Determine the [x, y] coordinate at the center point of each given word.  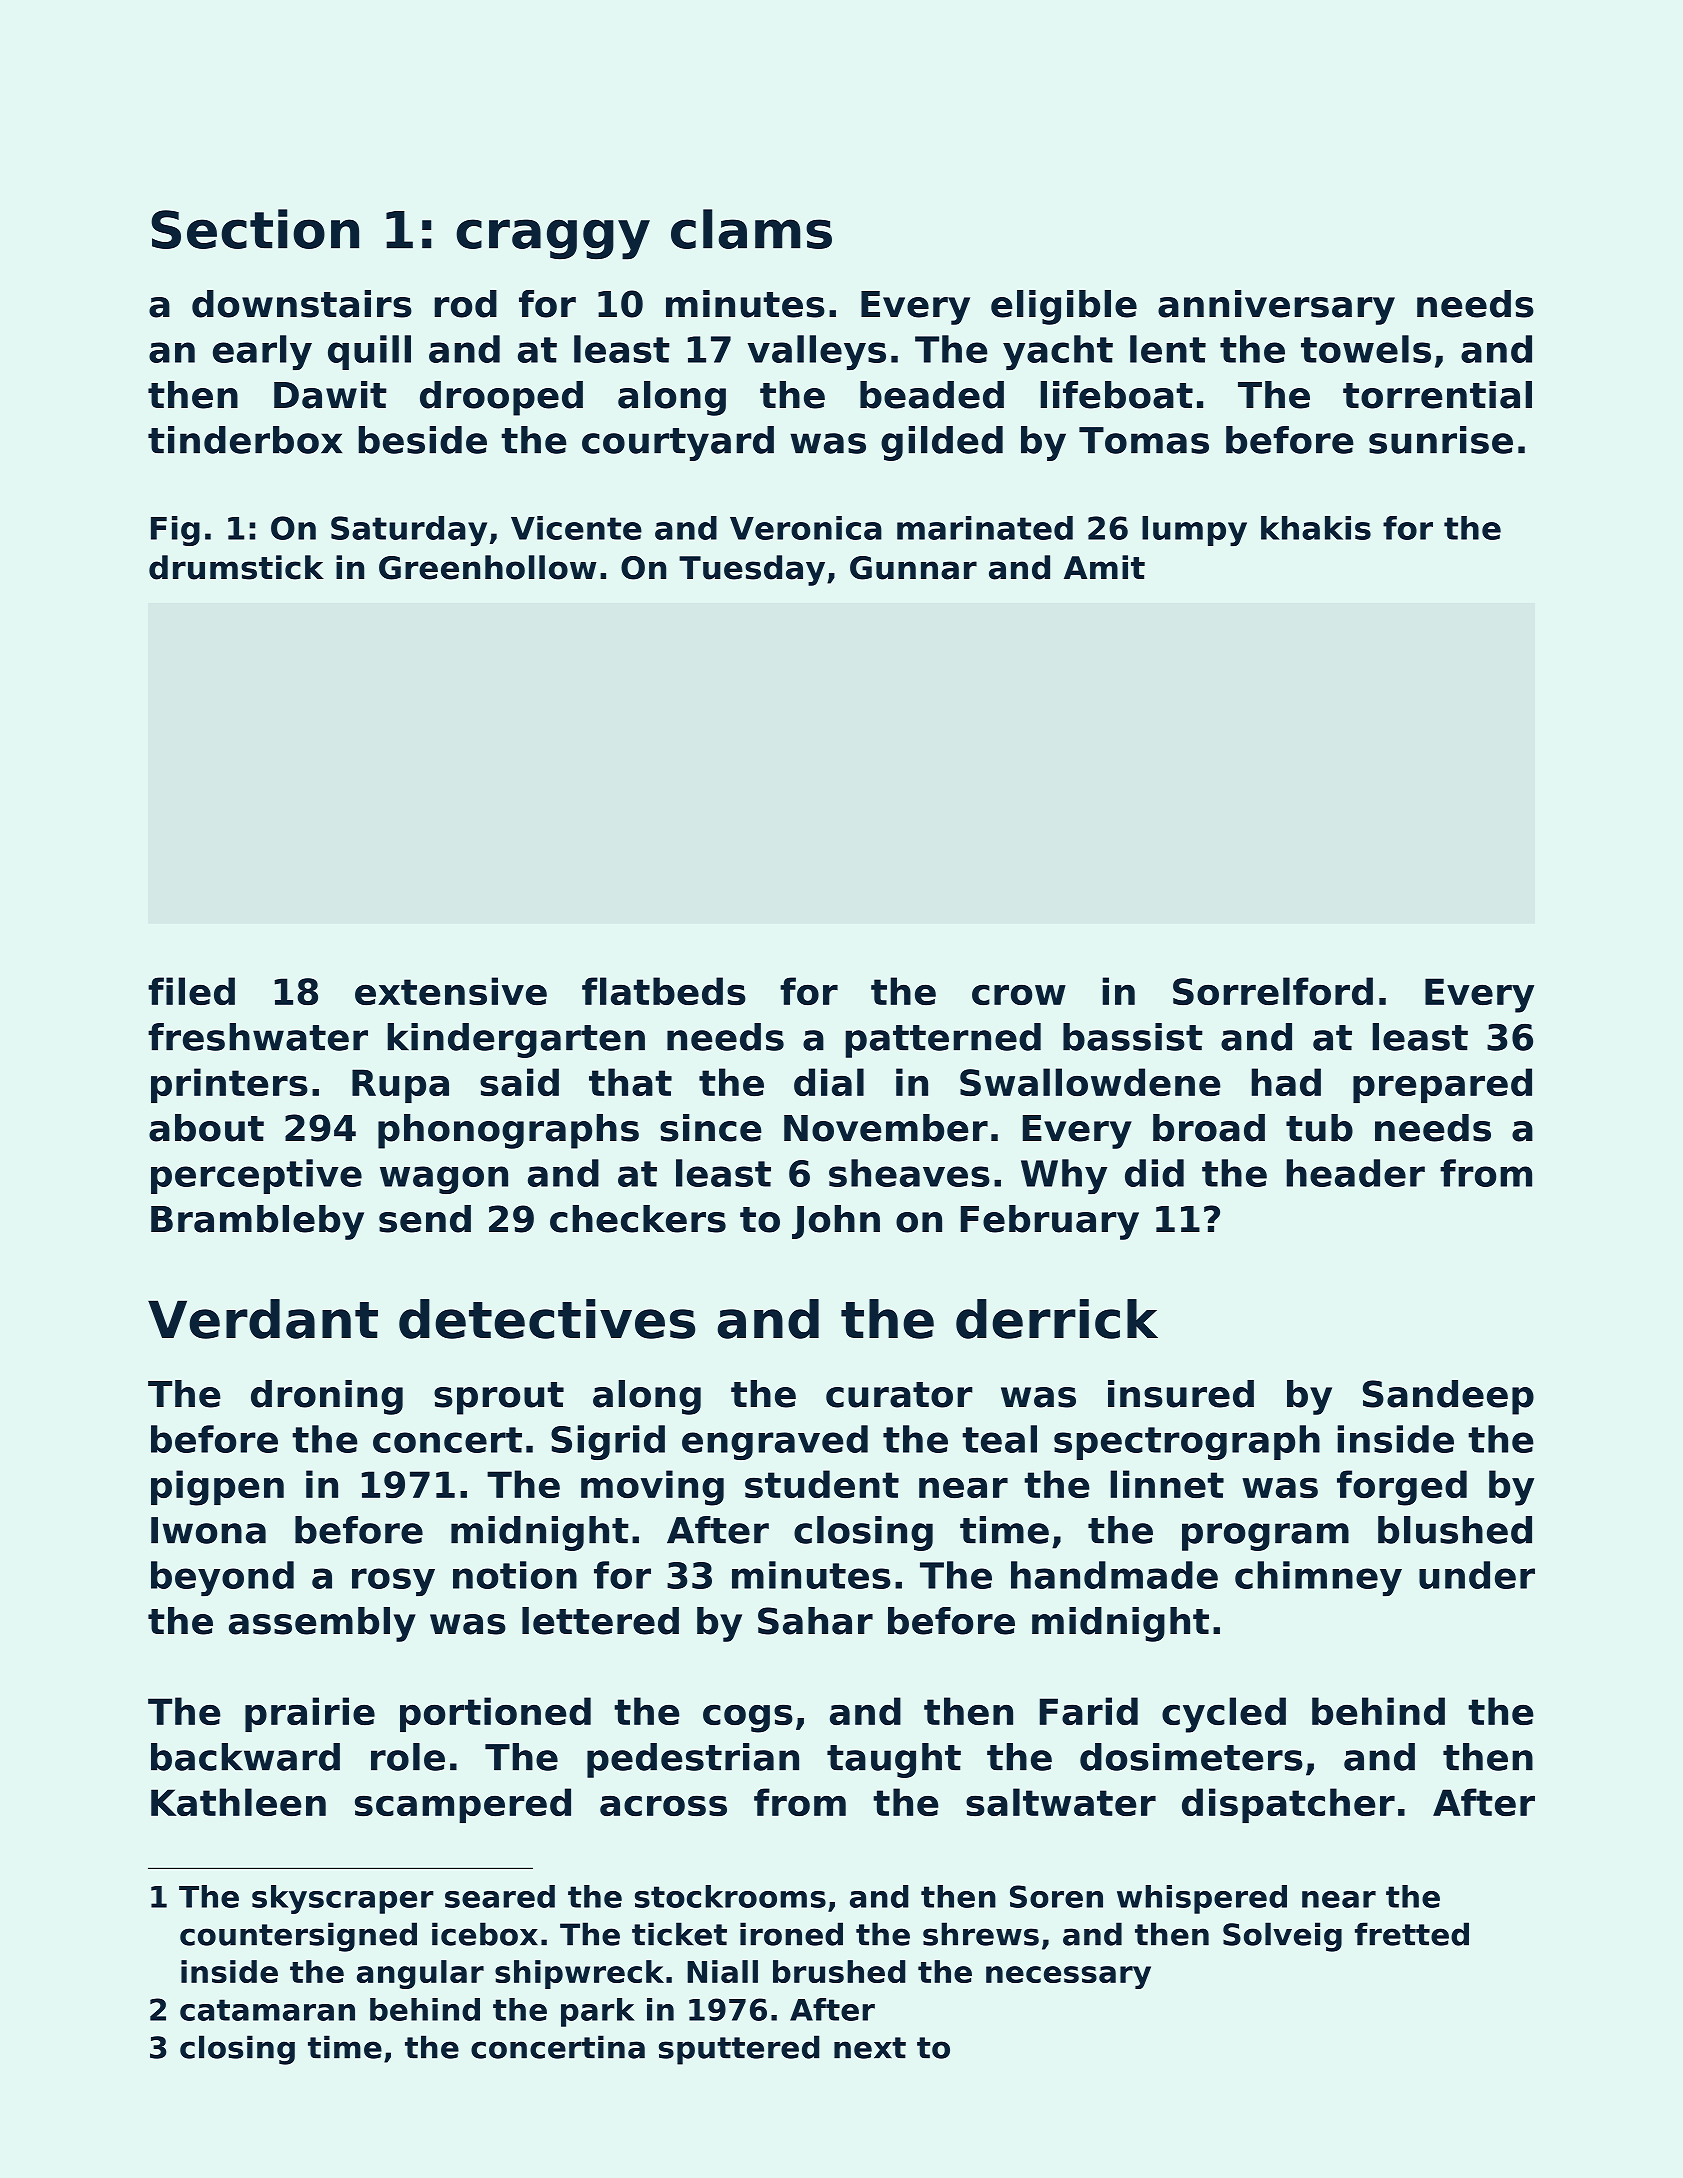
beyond [222, 1578]
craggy [553, 239]
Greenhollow [488, 567]
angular [420, 1974]
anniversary [1276, 307]
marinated [985, 528]
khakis [1316, 528]
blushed [1455, 1530]
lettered [600, 1621]
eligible [1064, 307]
